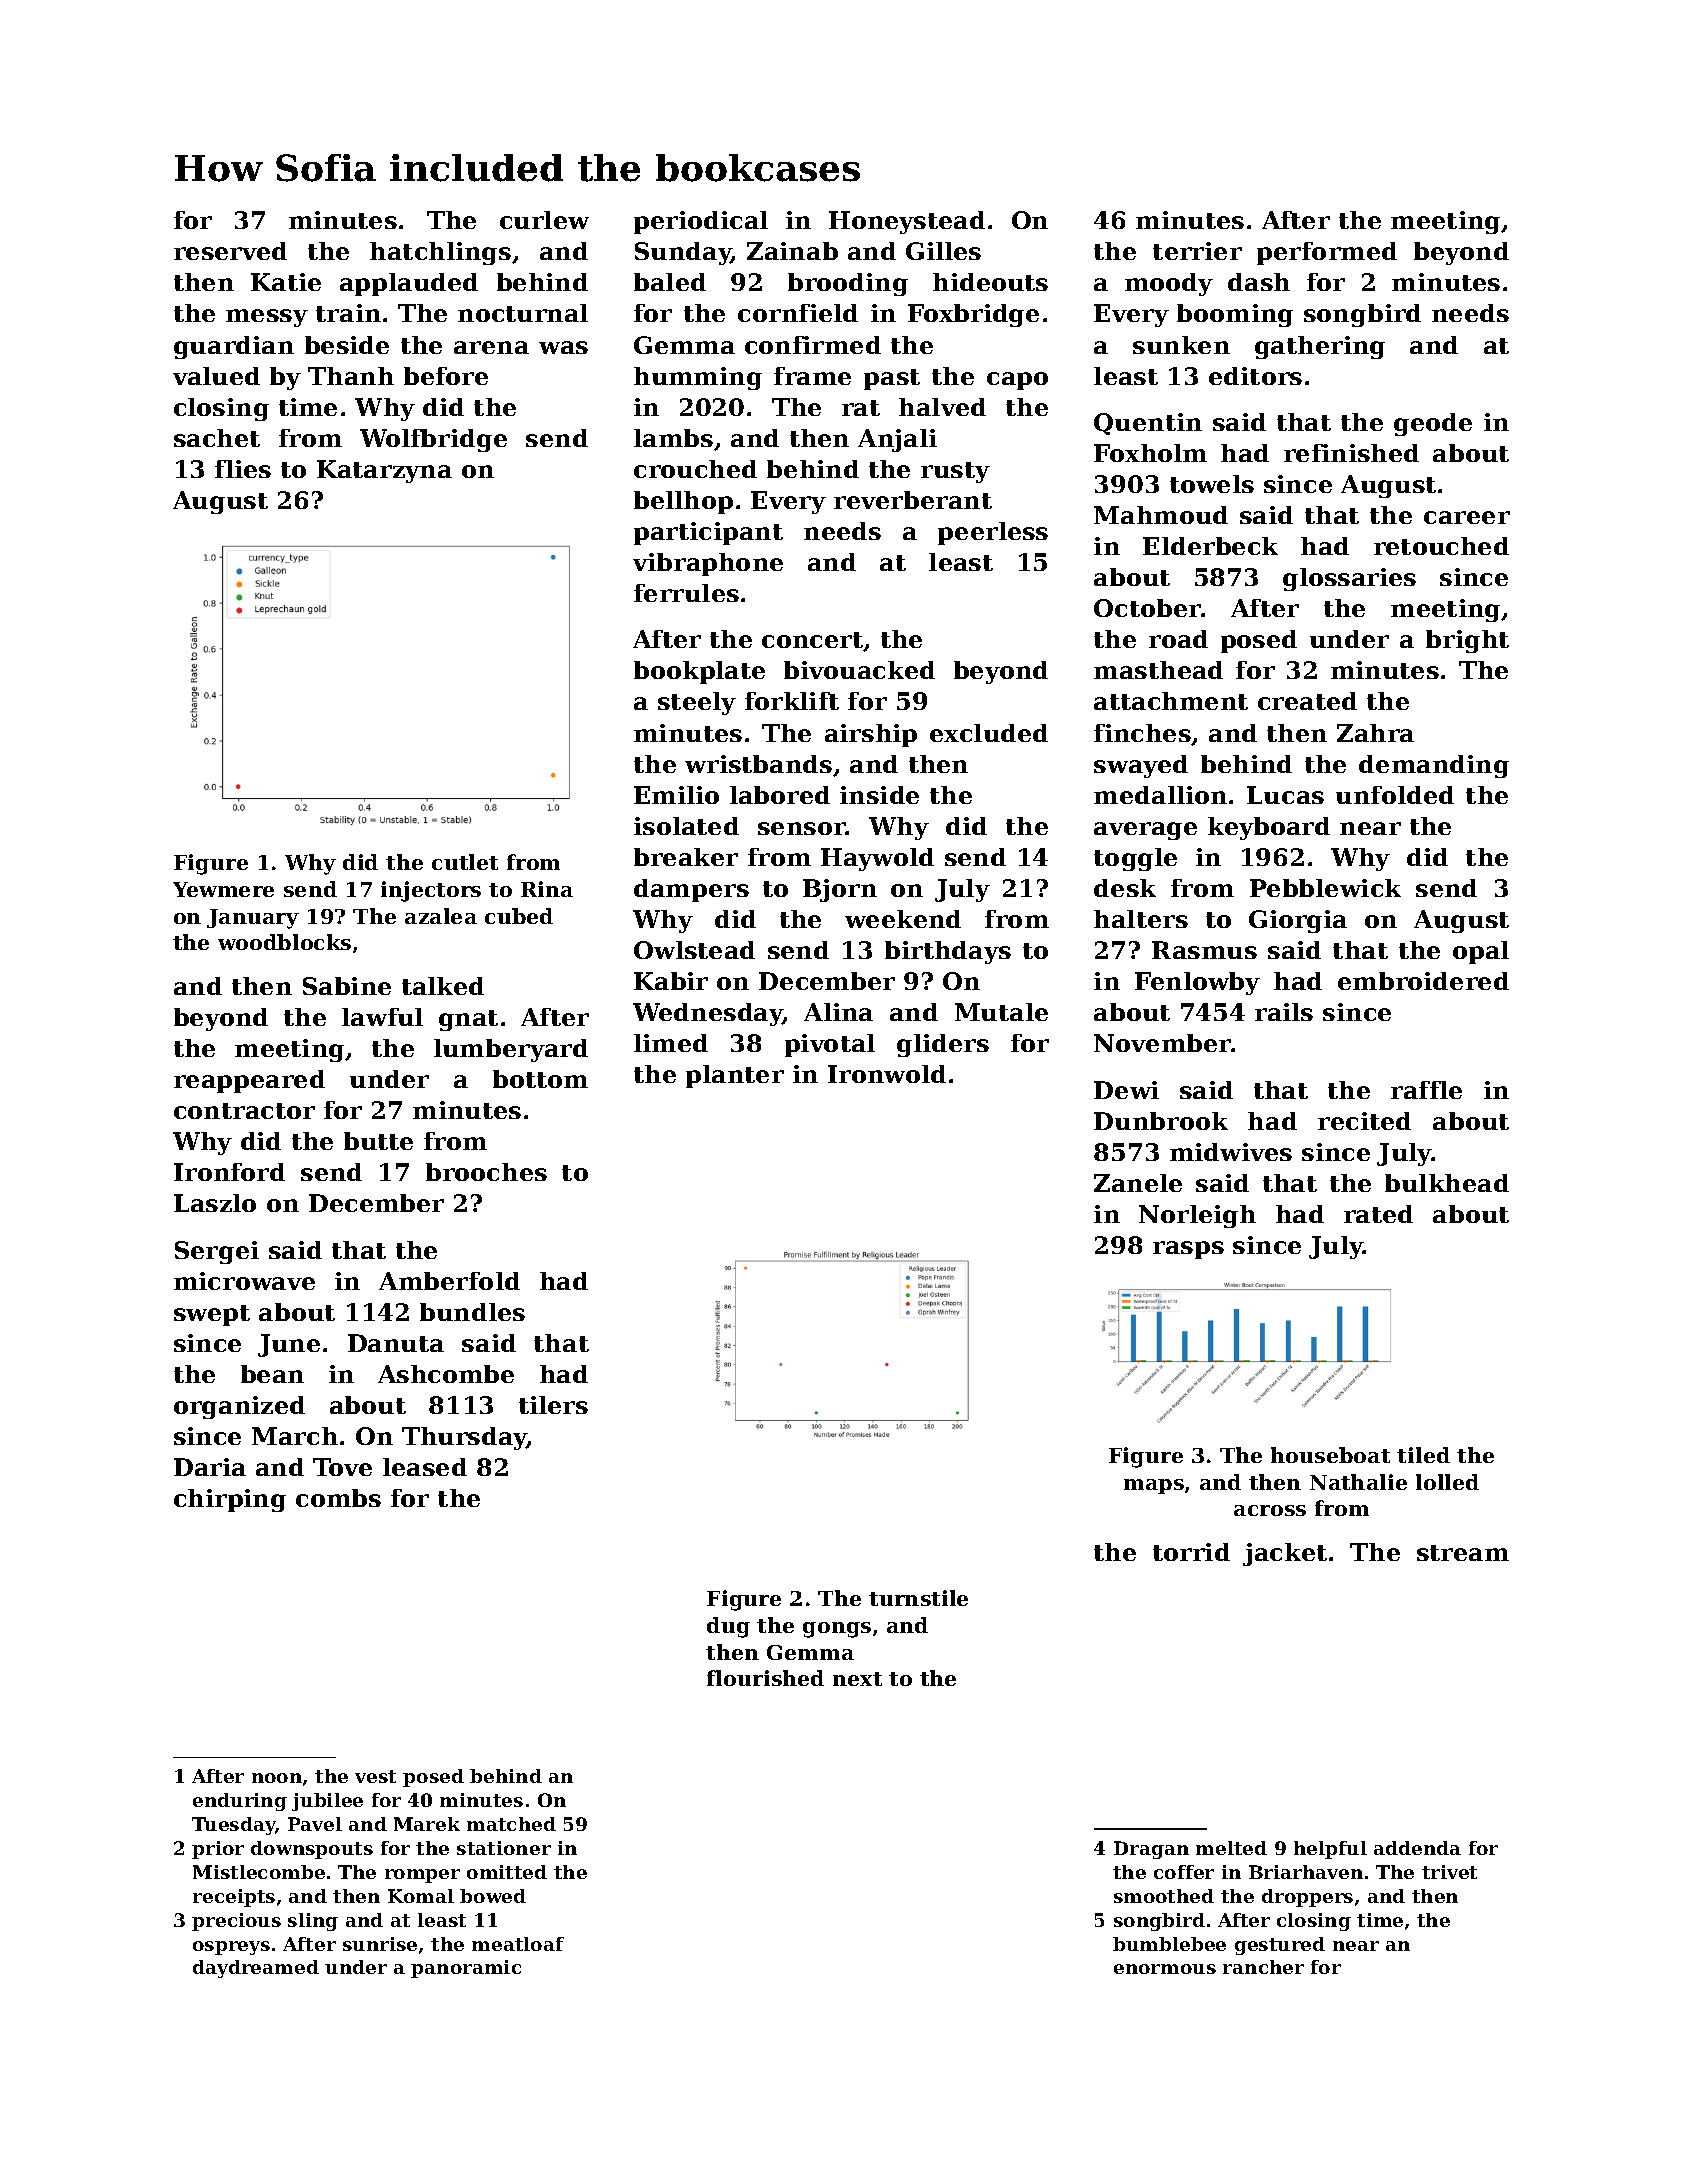 Image resolution: width=1683 pixels, height=2178 pixels. Describe the element at coordinates (230, 251) in the screenshot. I see `reserved` at that location.
